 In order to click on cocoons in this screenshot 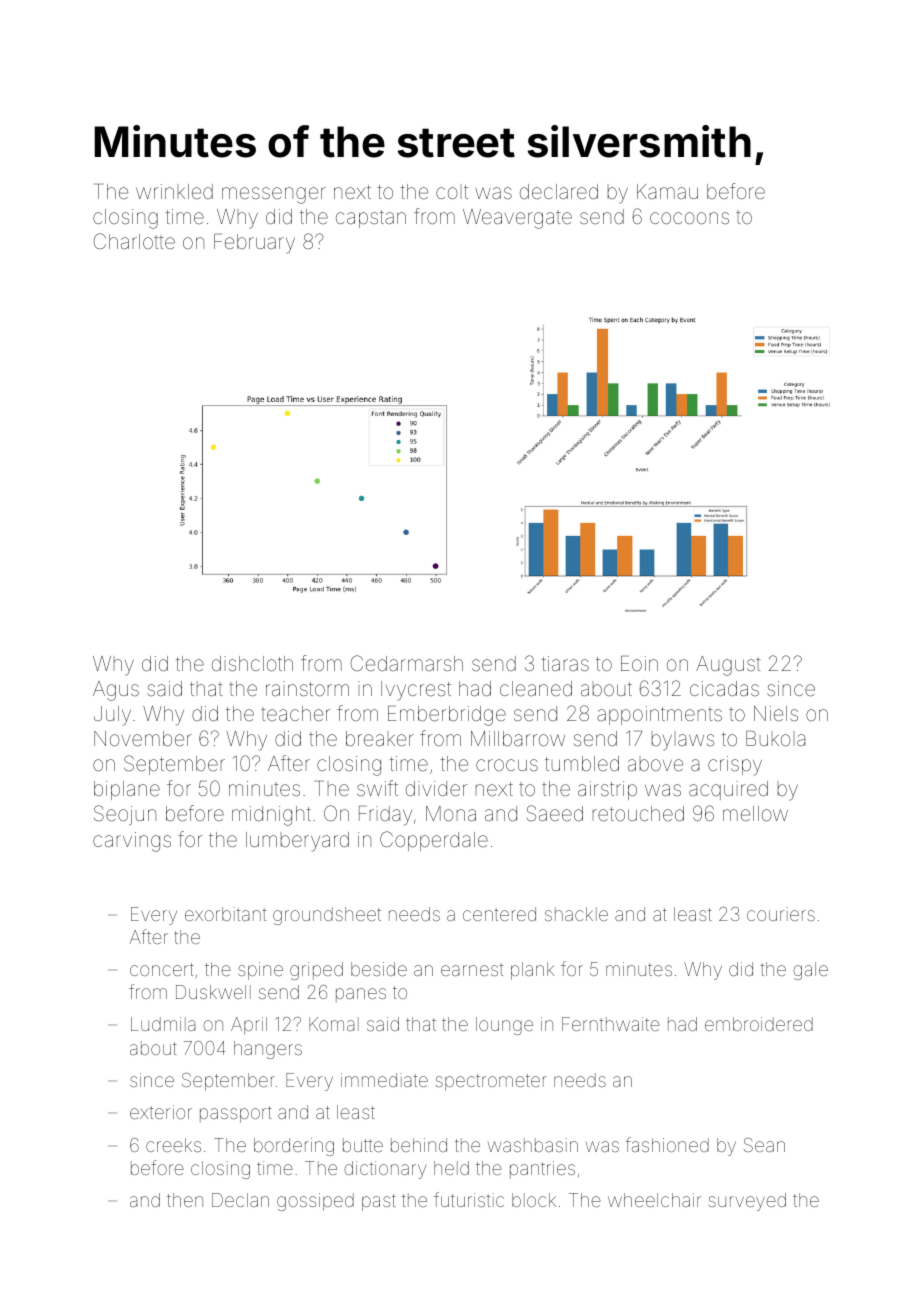, I will do `click(689, 218)`.
